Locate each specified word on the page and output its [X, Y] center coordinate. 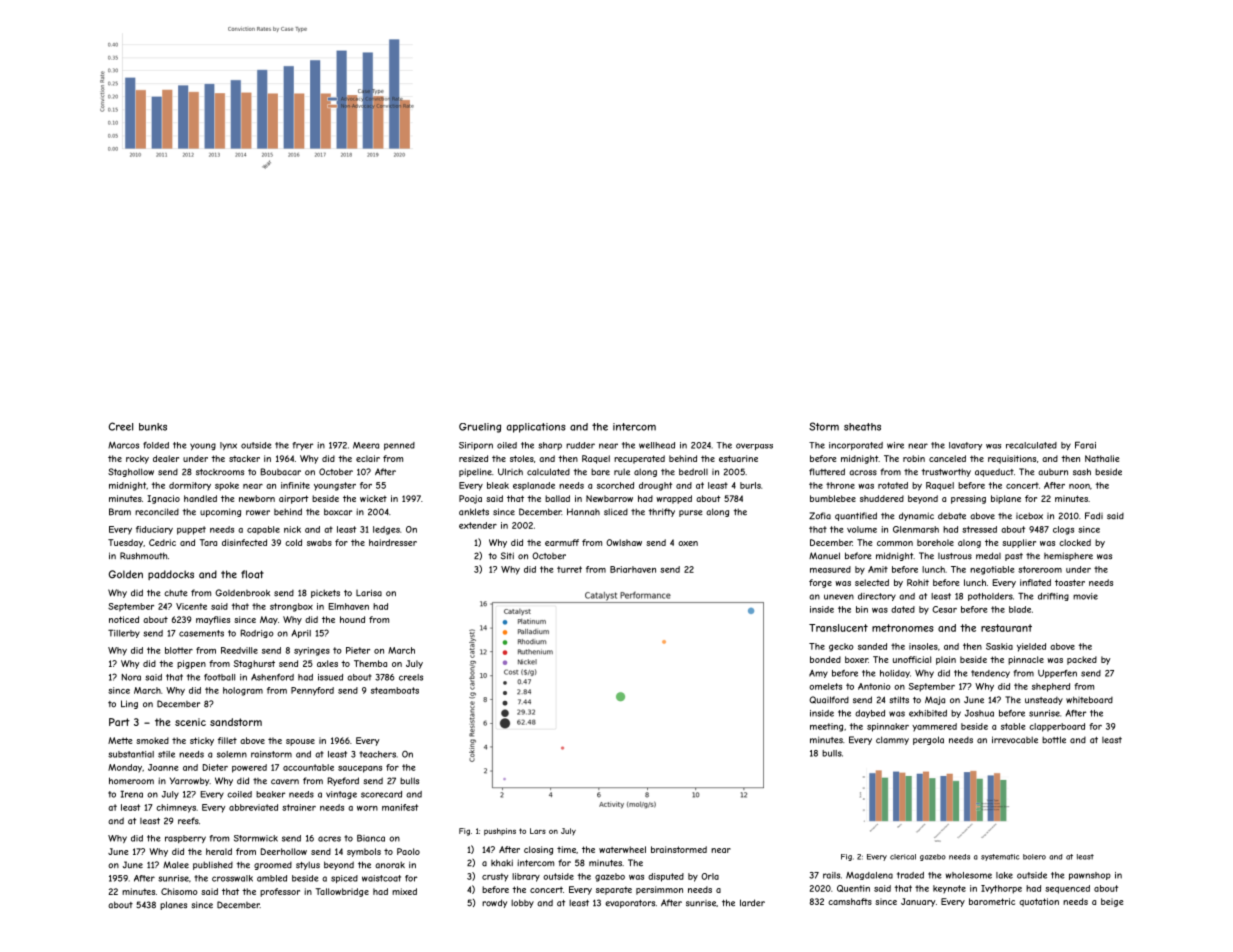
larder [752, 903]
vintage [341, 795]
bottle [1054, 740]
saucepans [360, 769]
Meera [366, 445]
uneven [839, 597]
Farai [1085, 445]
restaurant [1006, 628]
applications [536, 428]
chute [176, 593]
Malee [176, 865]
